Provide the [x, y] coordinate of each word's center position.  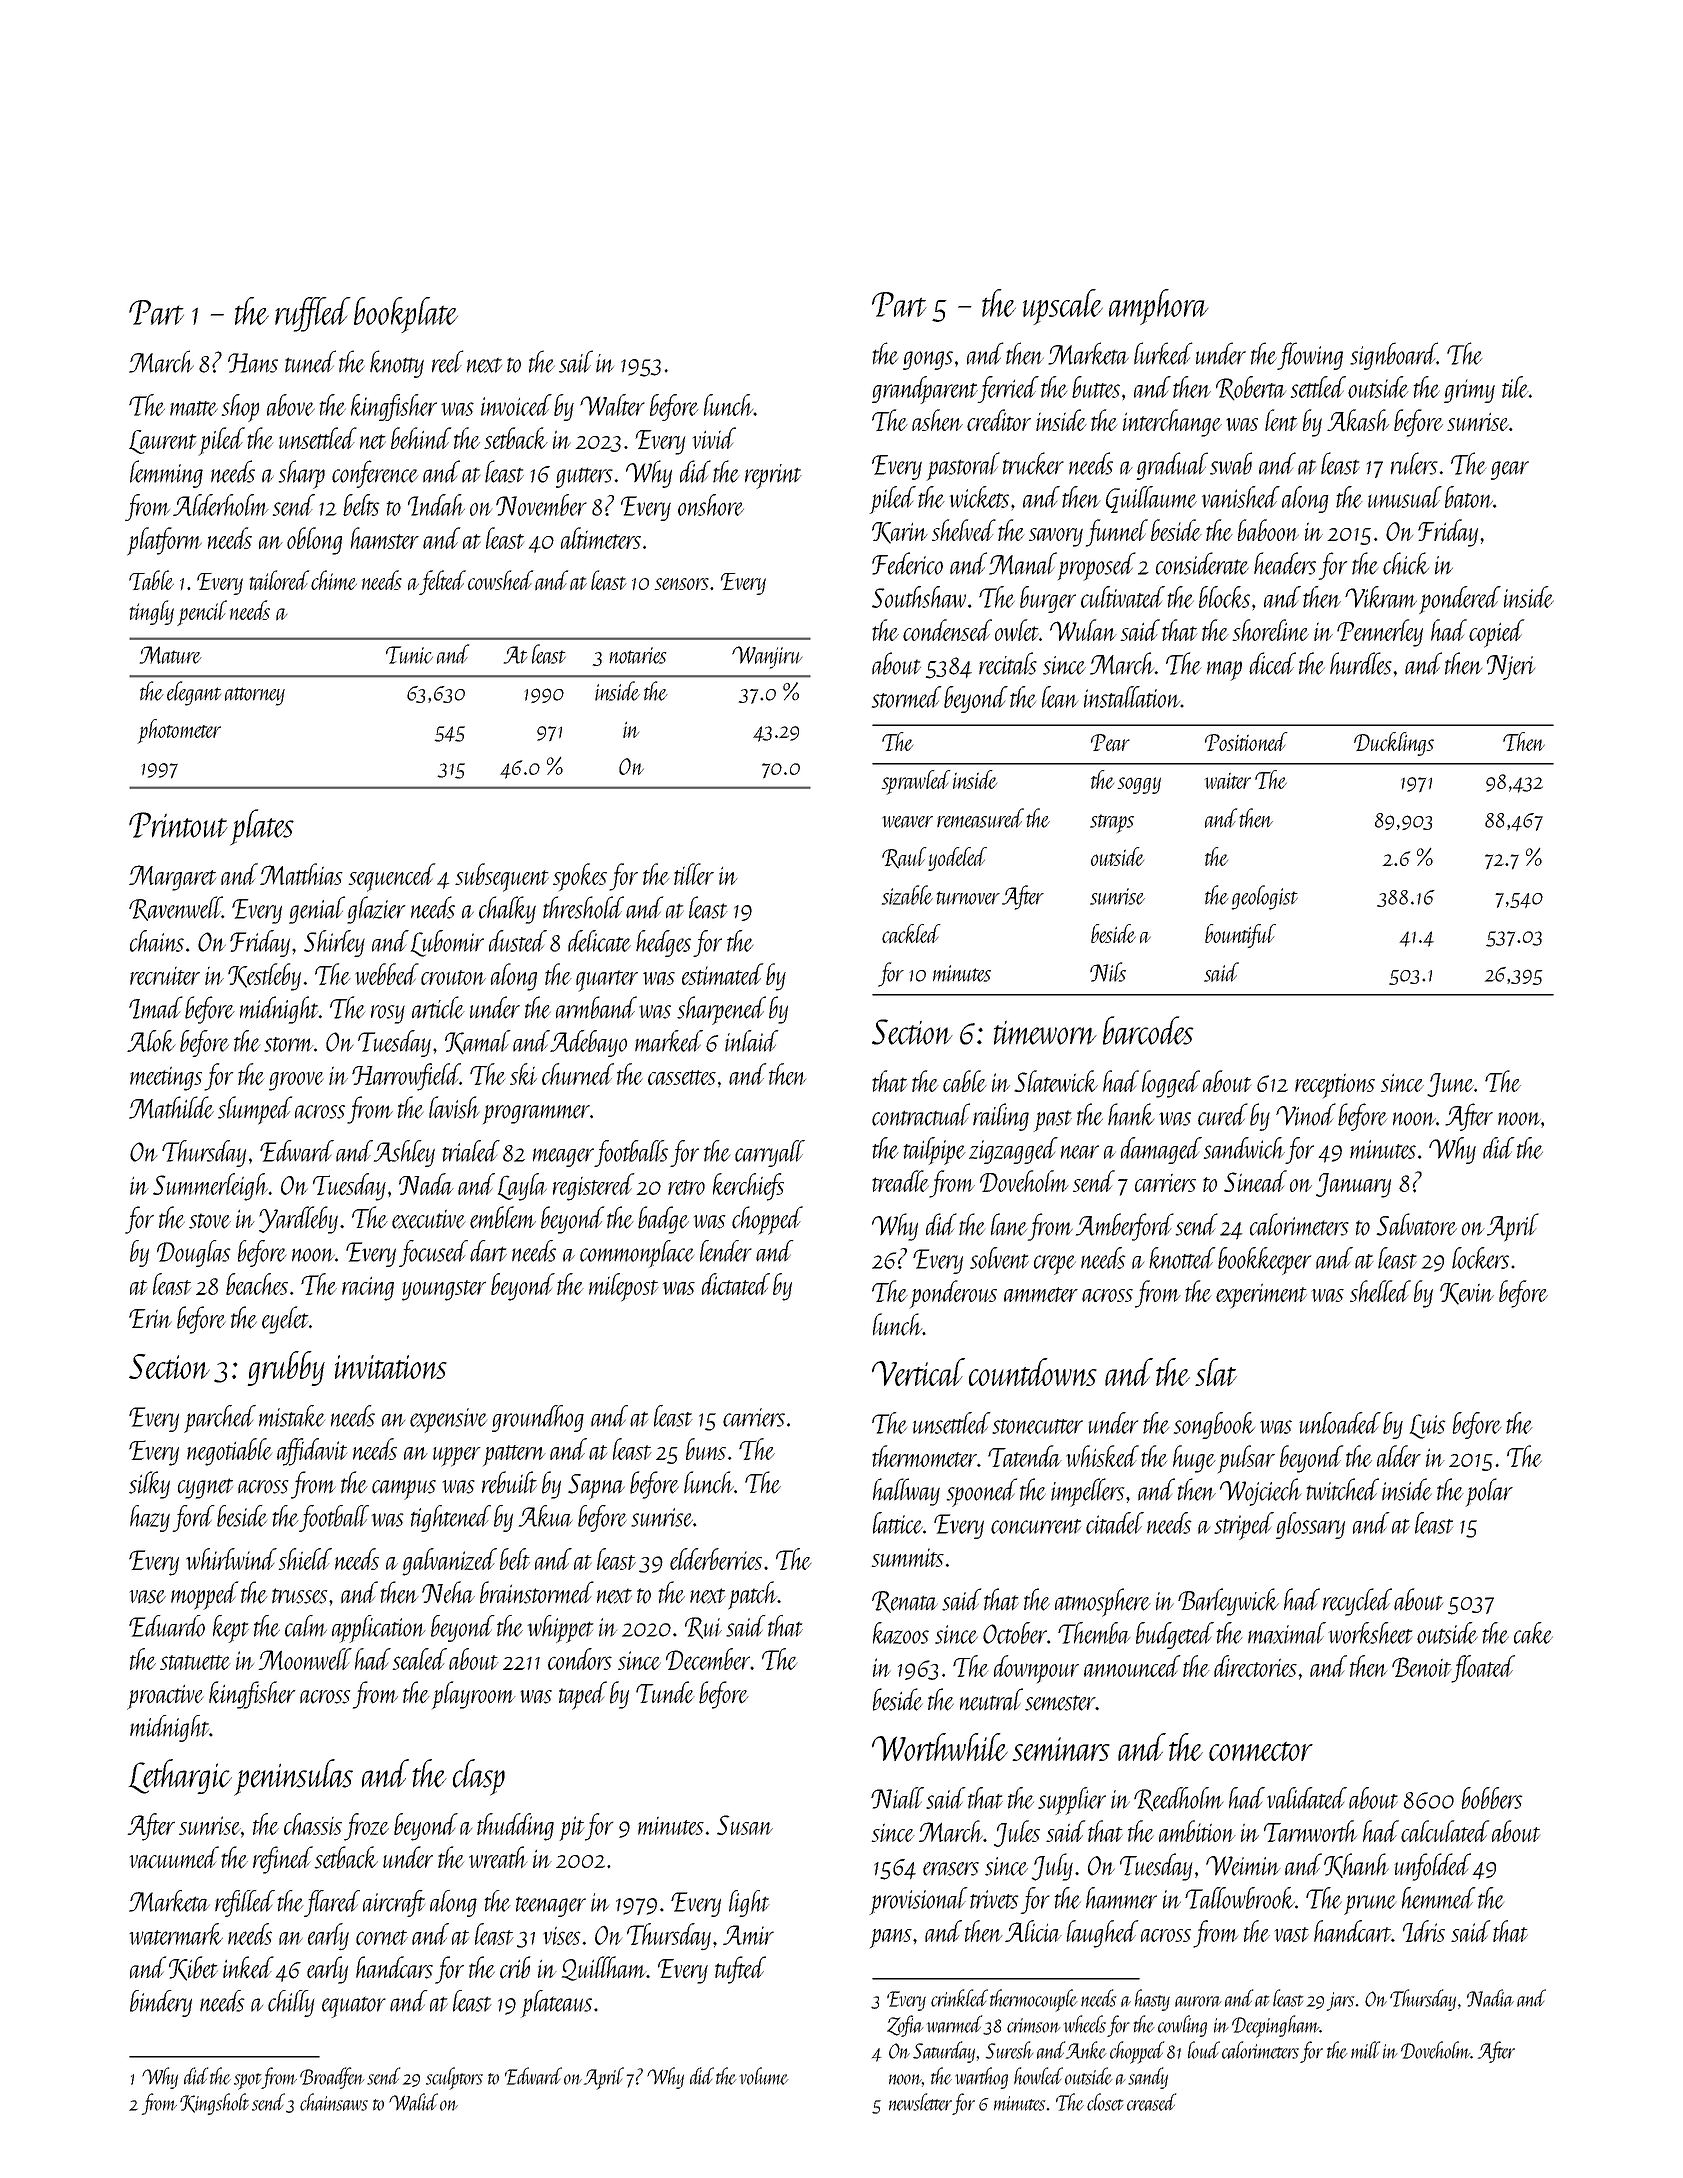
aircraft [394, 1903]
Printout [178, 825]
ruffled [312, 314]
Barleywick [1228, 1602]
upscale [1063, 307]
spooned [981, 1492]
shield [305, 1559]
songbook [1214, 1425]
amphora [1158, 307]
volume [764, 2076]
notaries [638, 655]
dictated [736, 1284]
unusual [1405, 497]
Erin [150, 1318]
